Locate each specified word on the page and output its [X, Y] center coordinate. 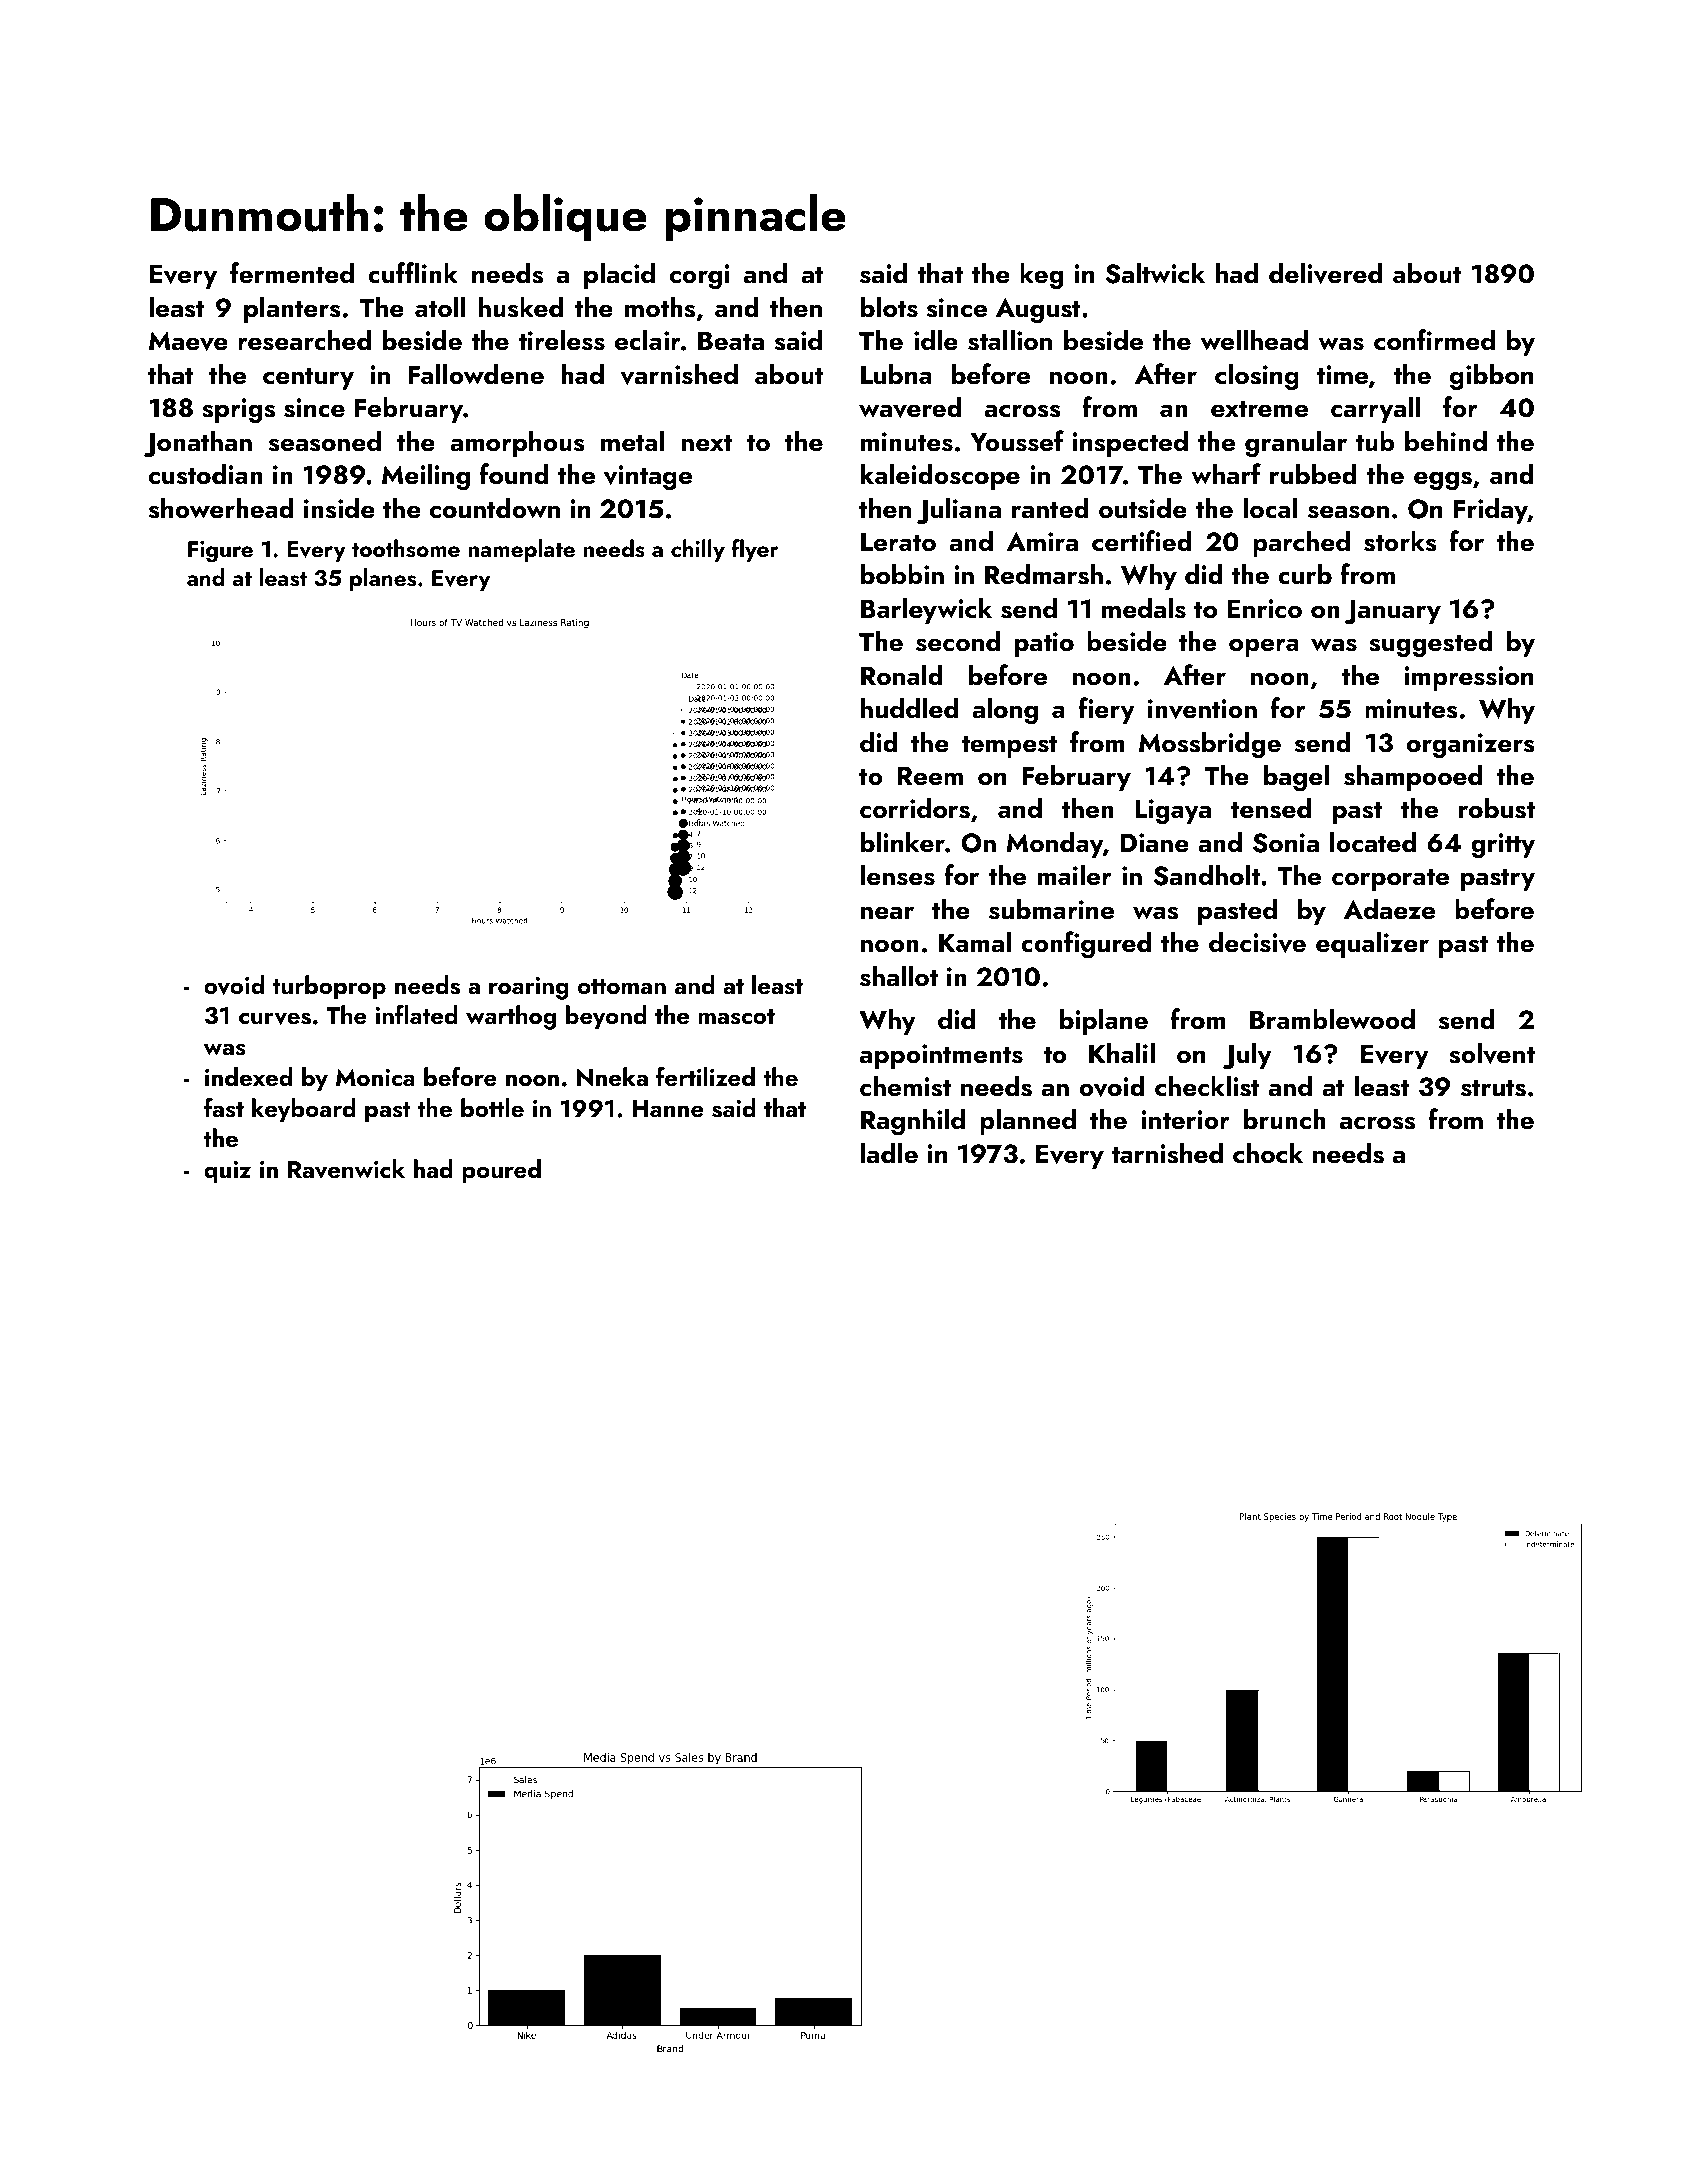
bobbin [902, 574]
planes [383, 579]
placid [619, 275]
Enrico [1264, 608]
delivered [1325, 273]
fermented [292, 273]
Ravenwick [346, 1169]
